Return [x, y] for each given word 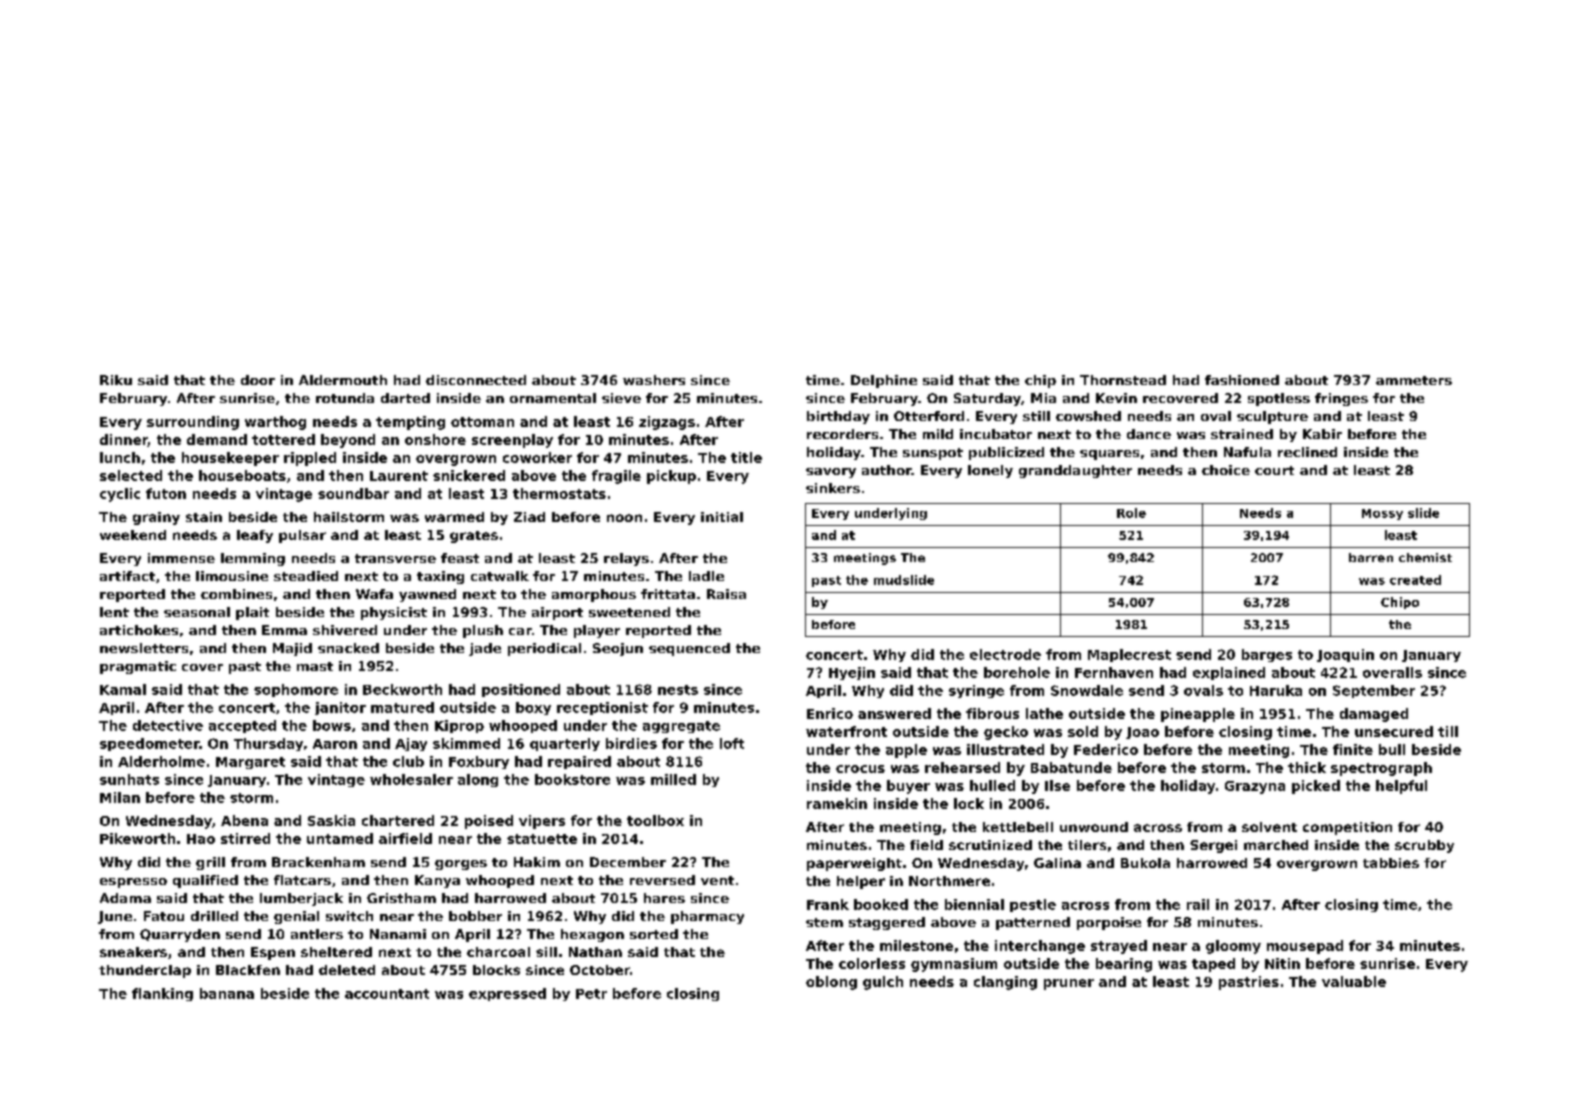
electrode [1005, 654]
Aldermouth [343, 380]
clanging [1005, 983]
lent [114, 612]
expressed [507, 994]
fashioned [1242, 380]
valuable [1354, 981]
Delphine [884, 381]
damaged [1374, 715]
